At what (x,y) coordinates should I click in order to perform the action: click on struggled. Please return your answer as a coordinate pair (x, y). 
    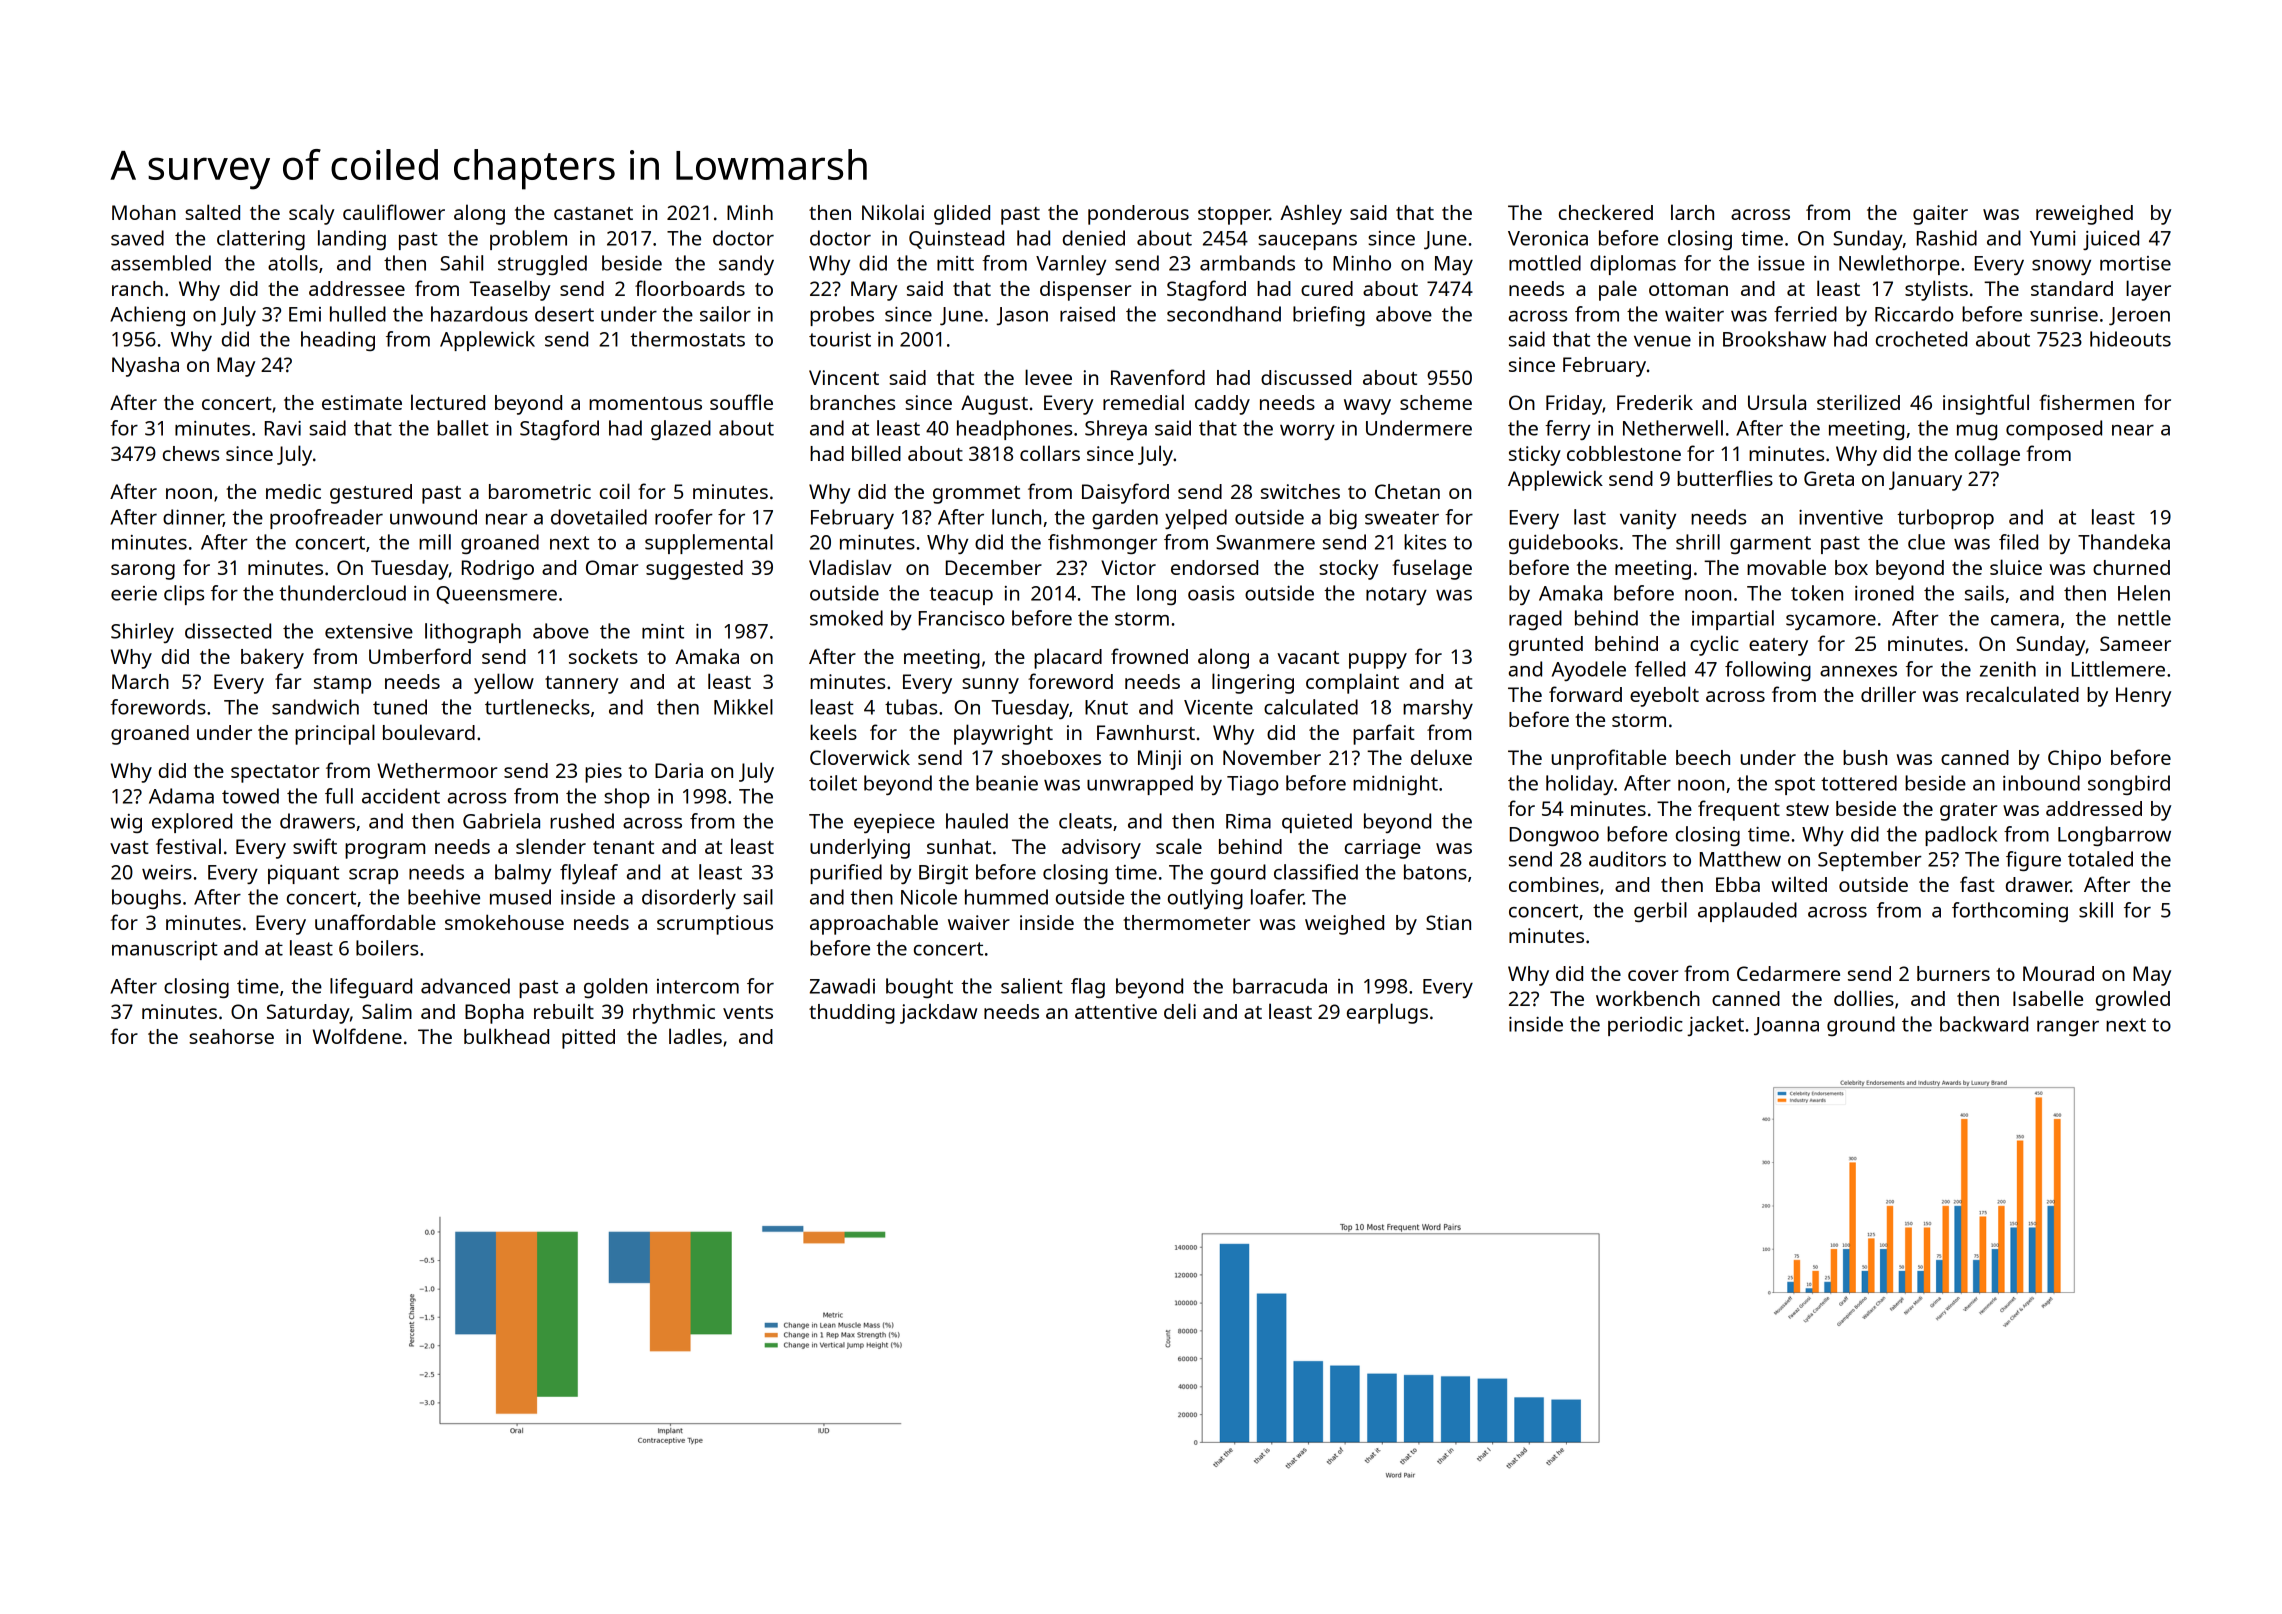
    Looking at the image, I should click on (542, 265).
